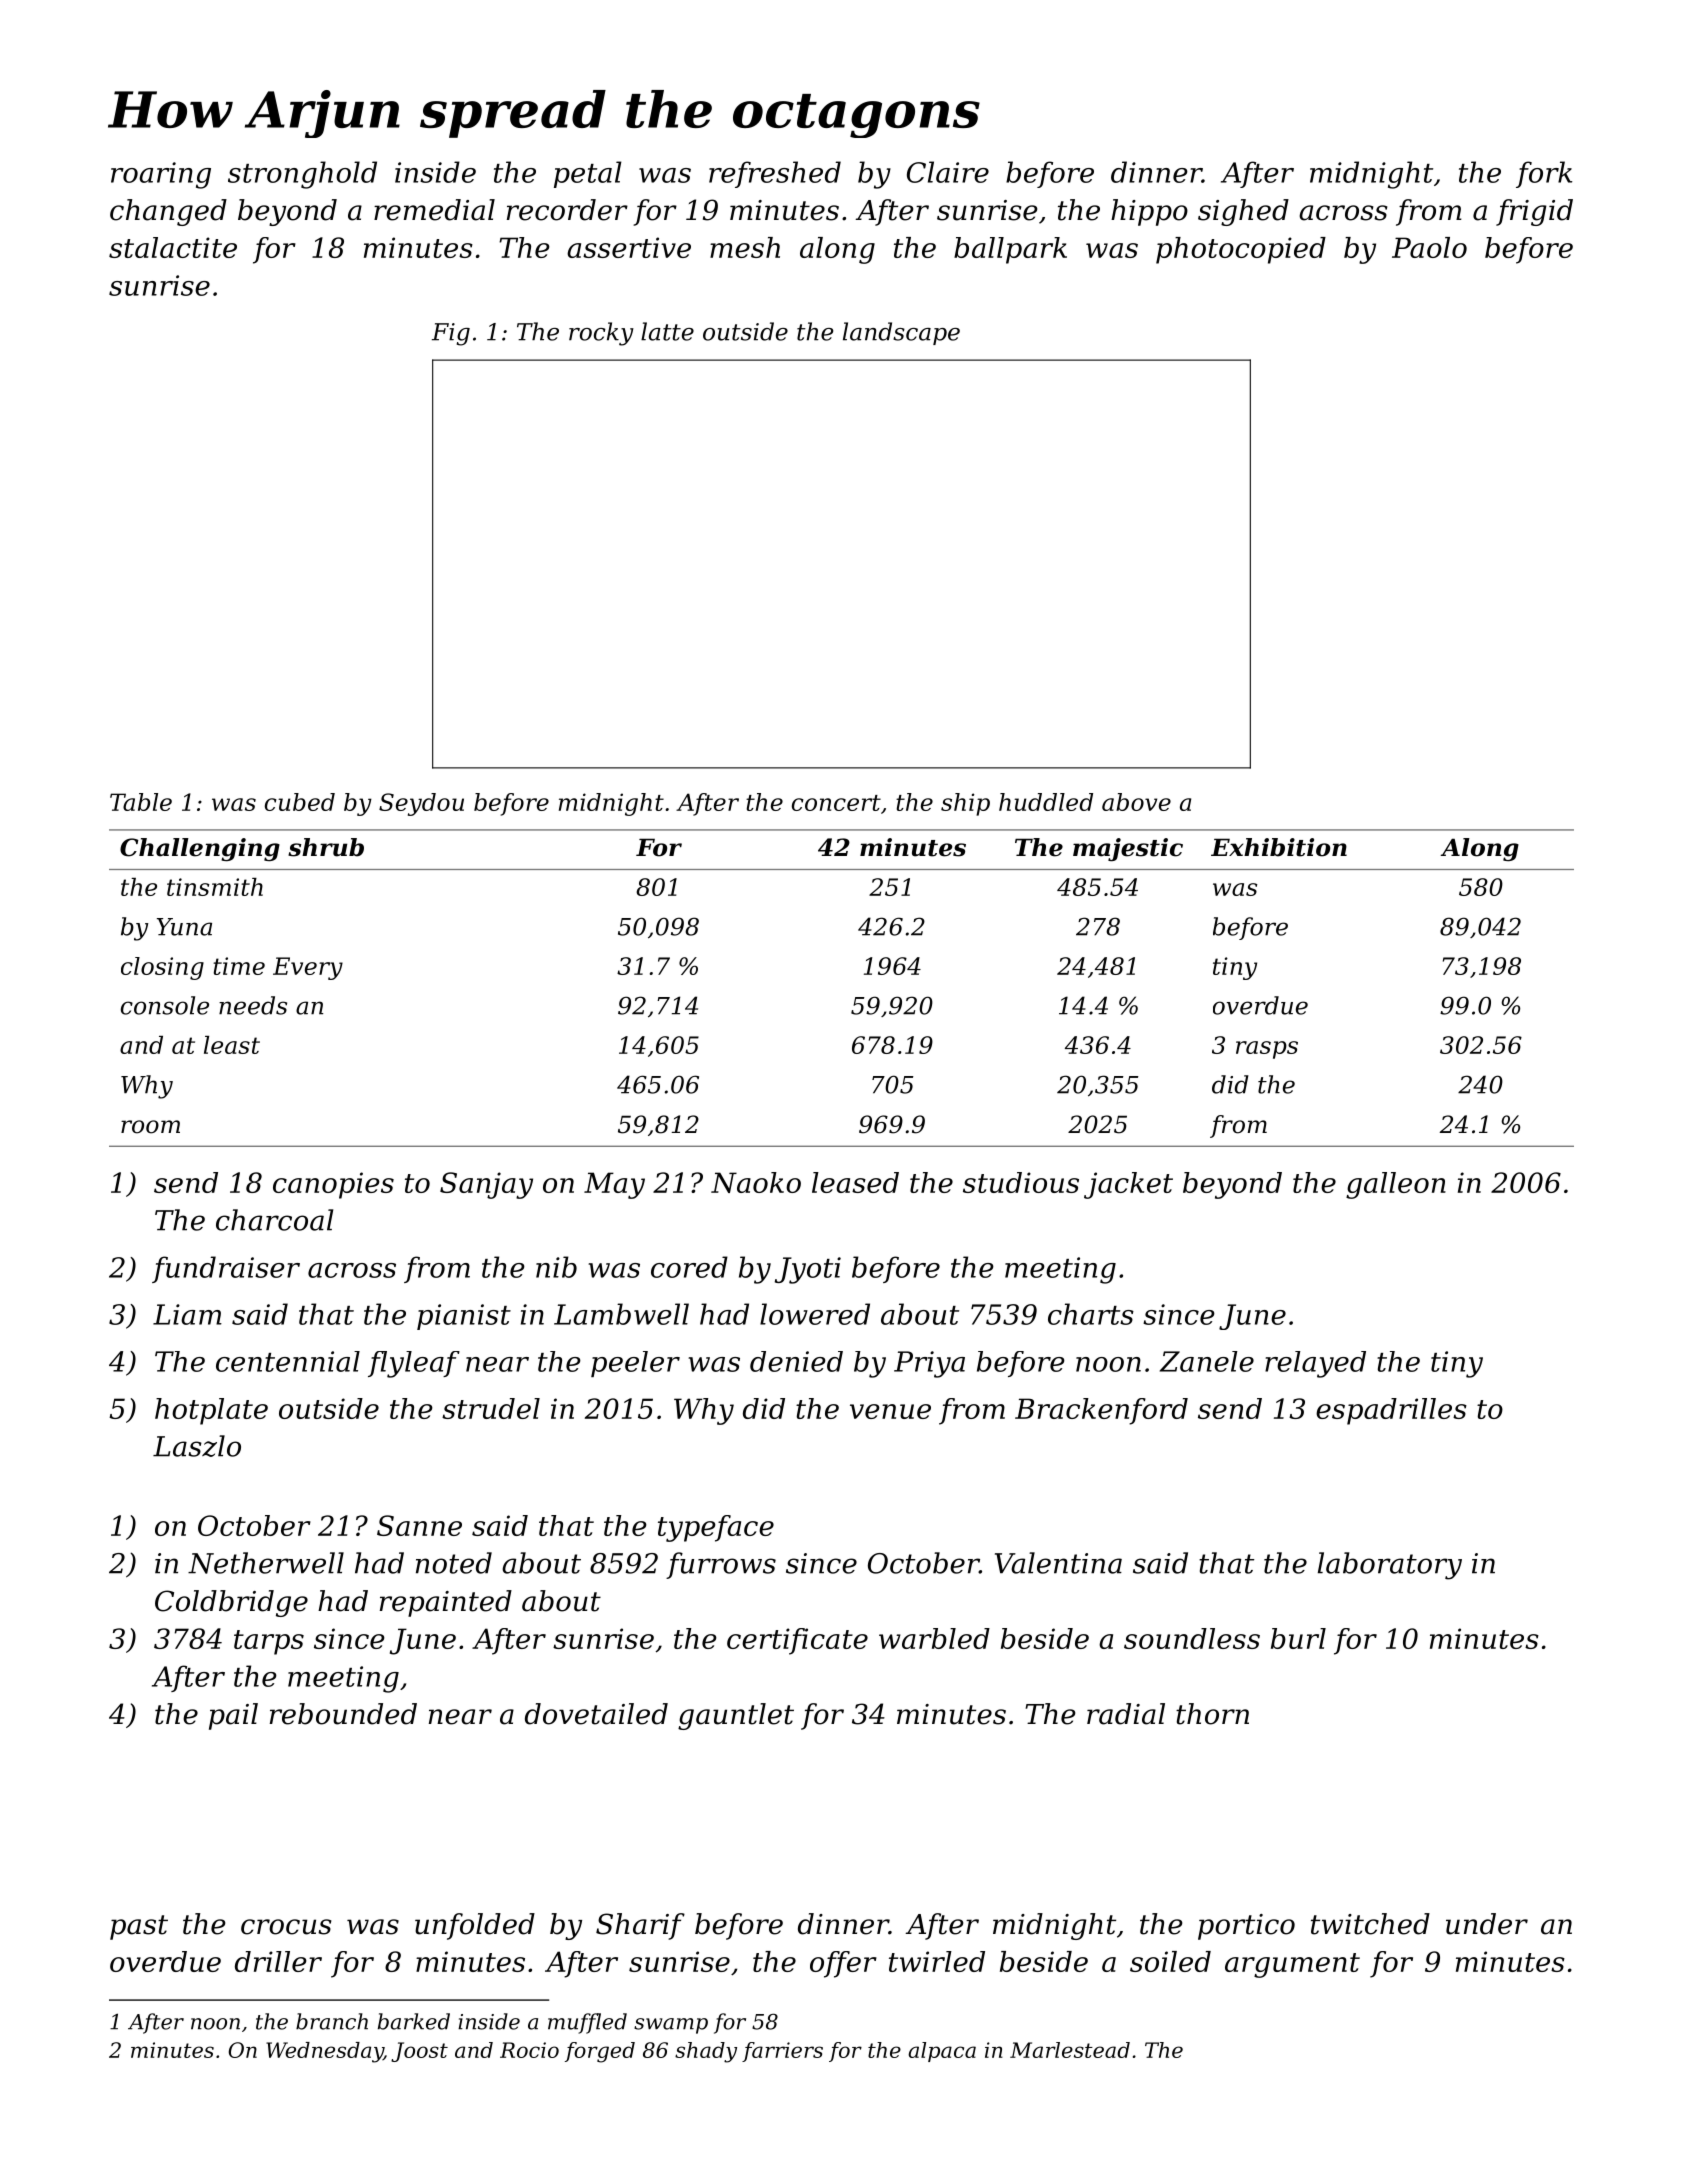 The image size is (1683, 2178). What do you see at coordinates (231, 1603) in the screenshot?
I see `Coldbridge` at bounding box center [231, 1603].
